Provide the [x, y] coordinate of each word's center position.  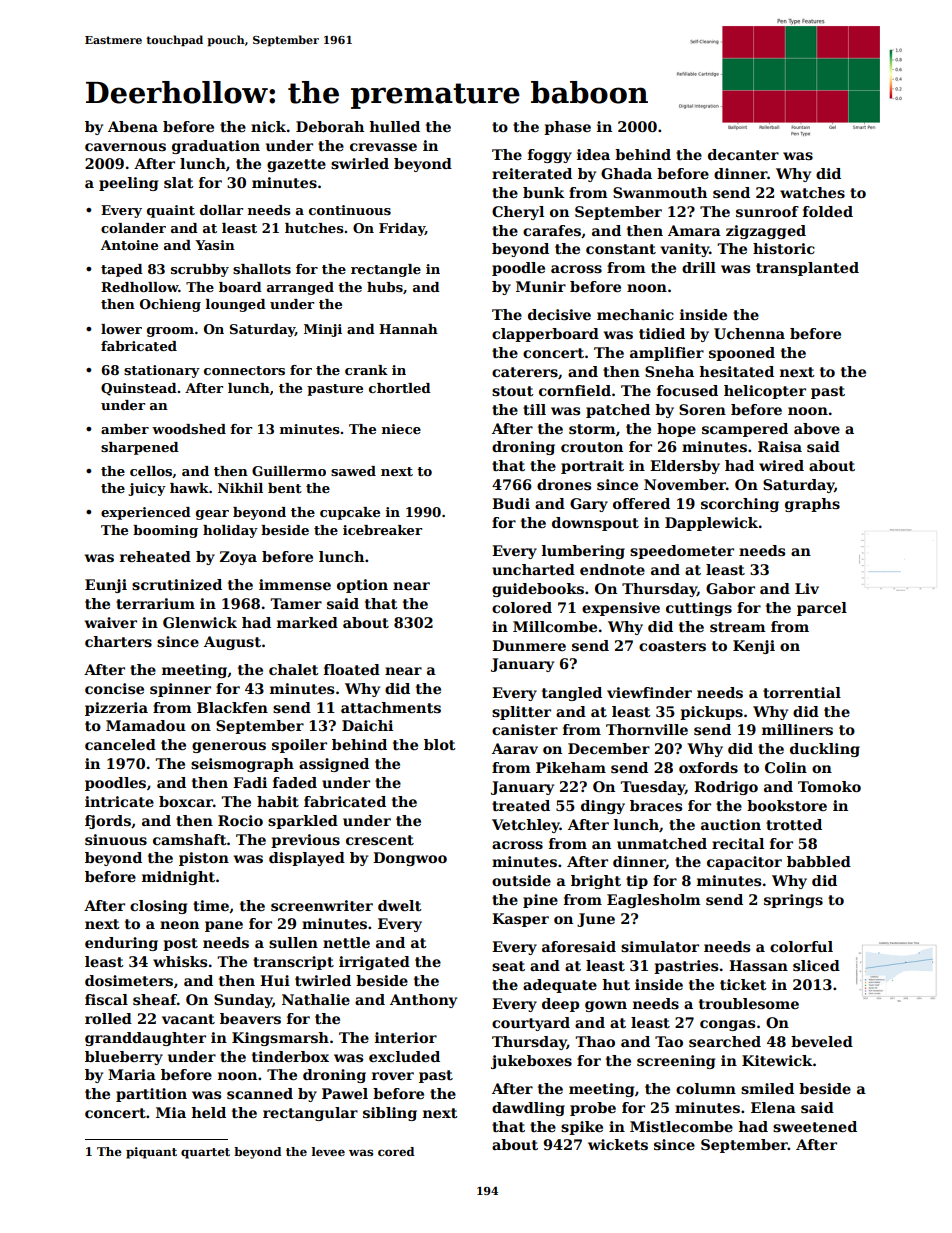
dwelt [400, 905]
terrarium [155, 603]
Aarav [515, 748]
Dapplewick [711, 524]
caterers [525, 372]
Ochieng [170, 305]
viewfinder [649, 692]
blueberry [124, 1058]
